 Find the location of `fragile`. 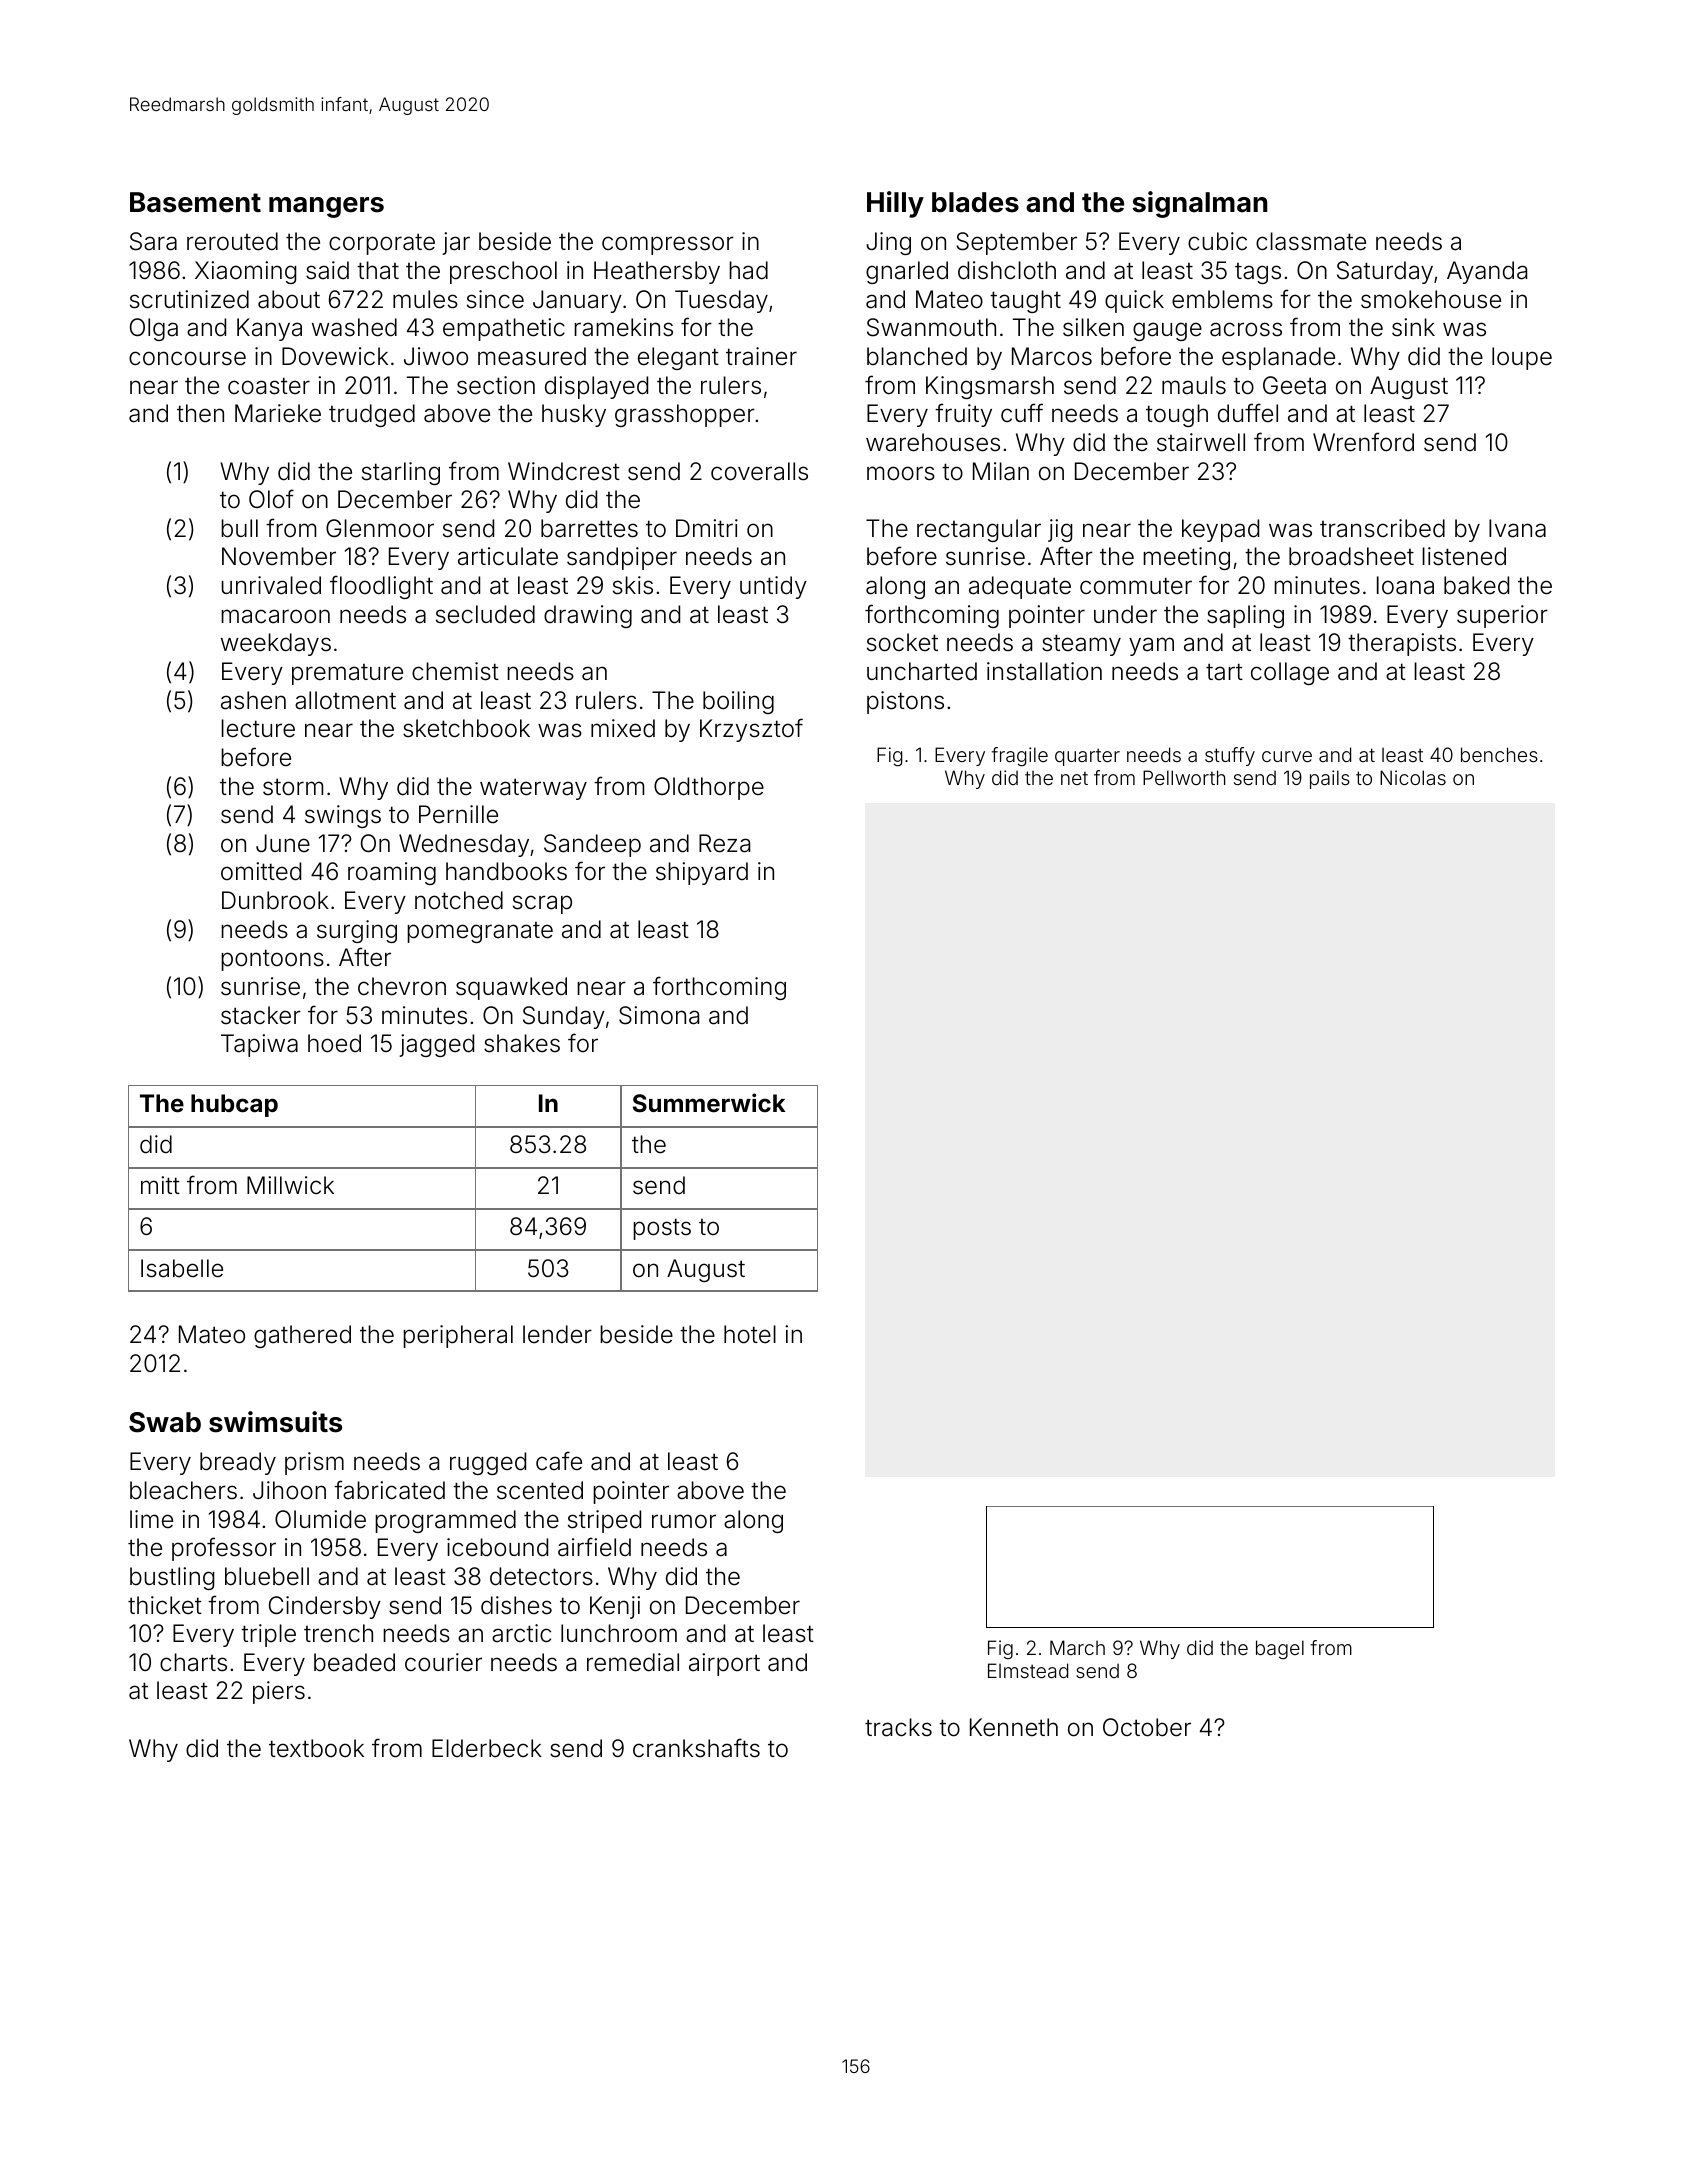

fragile is located at coordinates (1019, 756).
